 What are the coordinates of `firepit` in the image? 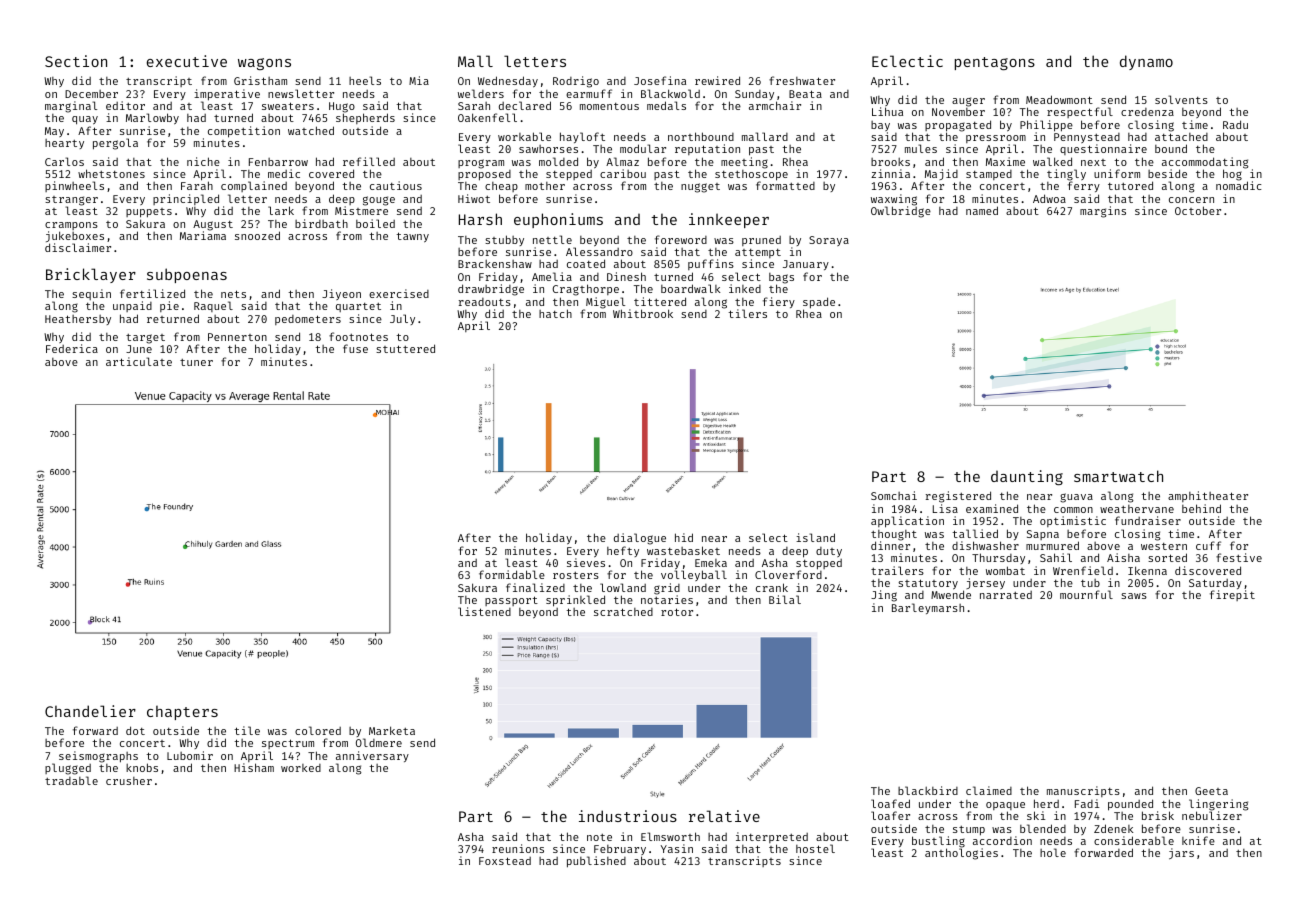 It's located at (1232, 596).
